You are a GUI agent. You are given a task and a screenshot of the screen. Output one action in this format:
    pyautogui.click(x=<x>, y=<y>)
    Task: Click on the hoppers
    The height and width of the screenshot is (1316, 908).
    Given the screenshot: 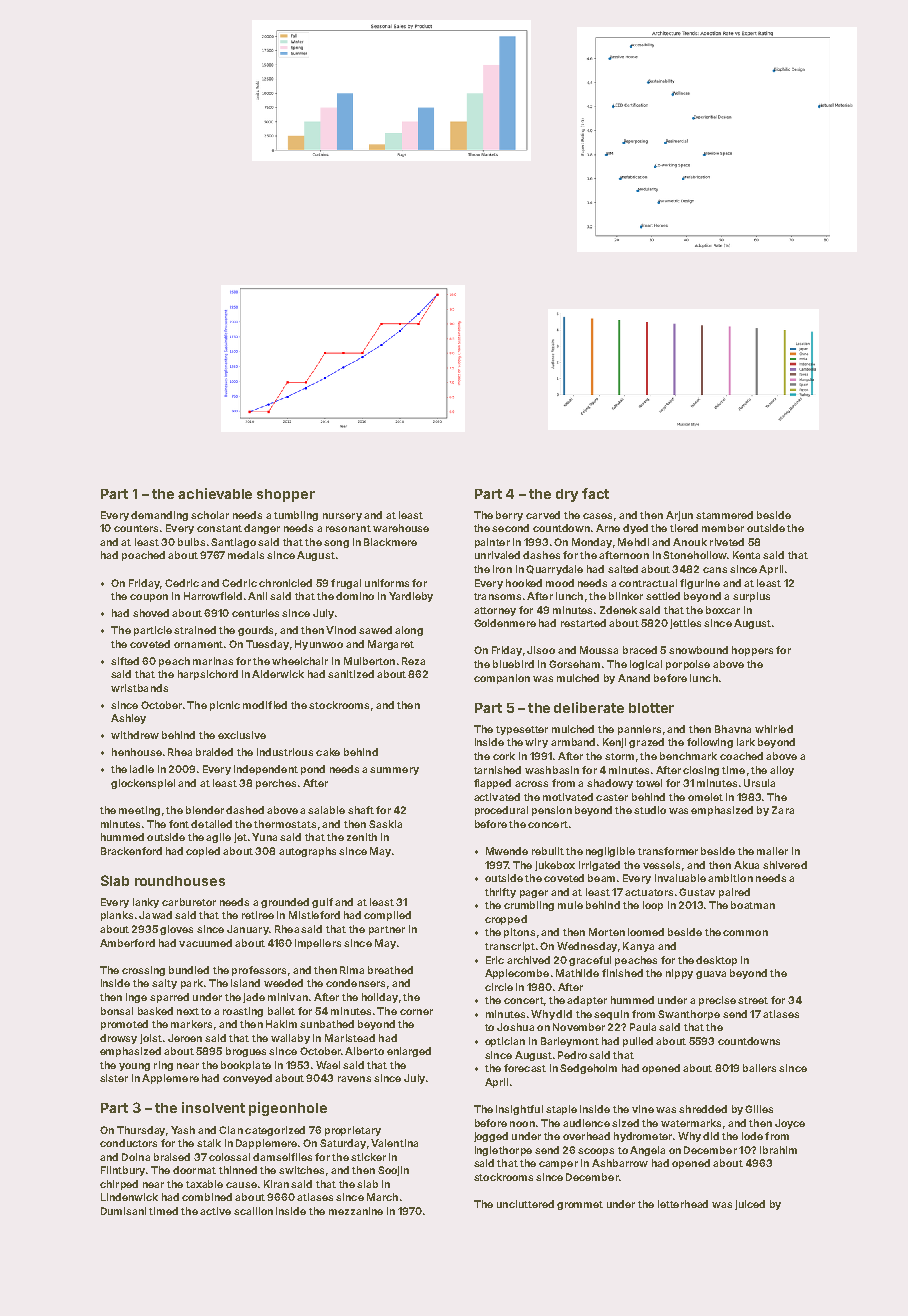 What is the action you would take?
    pyautogui.click(x=752, y=651)
